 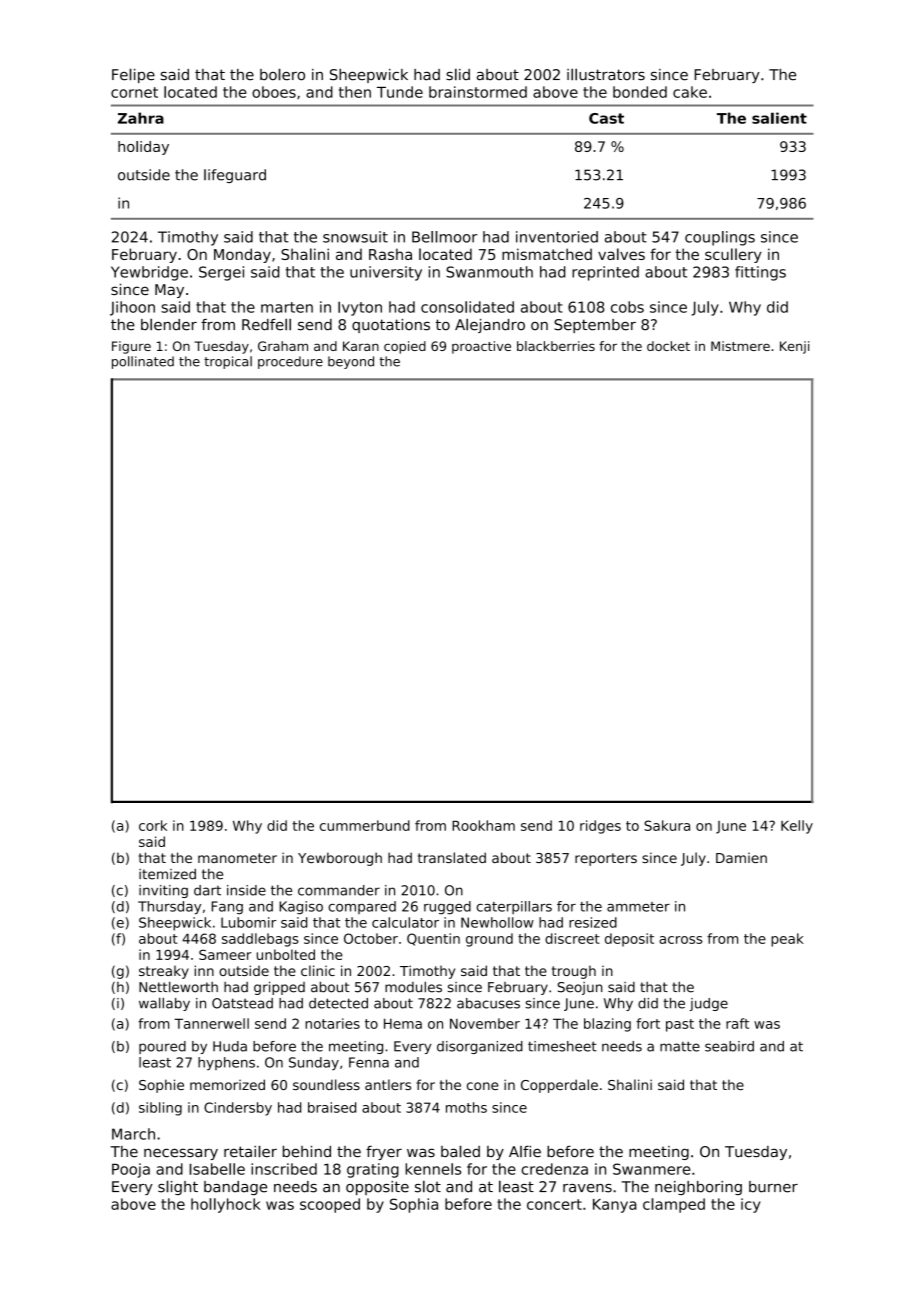 I want to click on beyond, so click(x=351, y=362).
